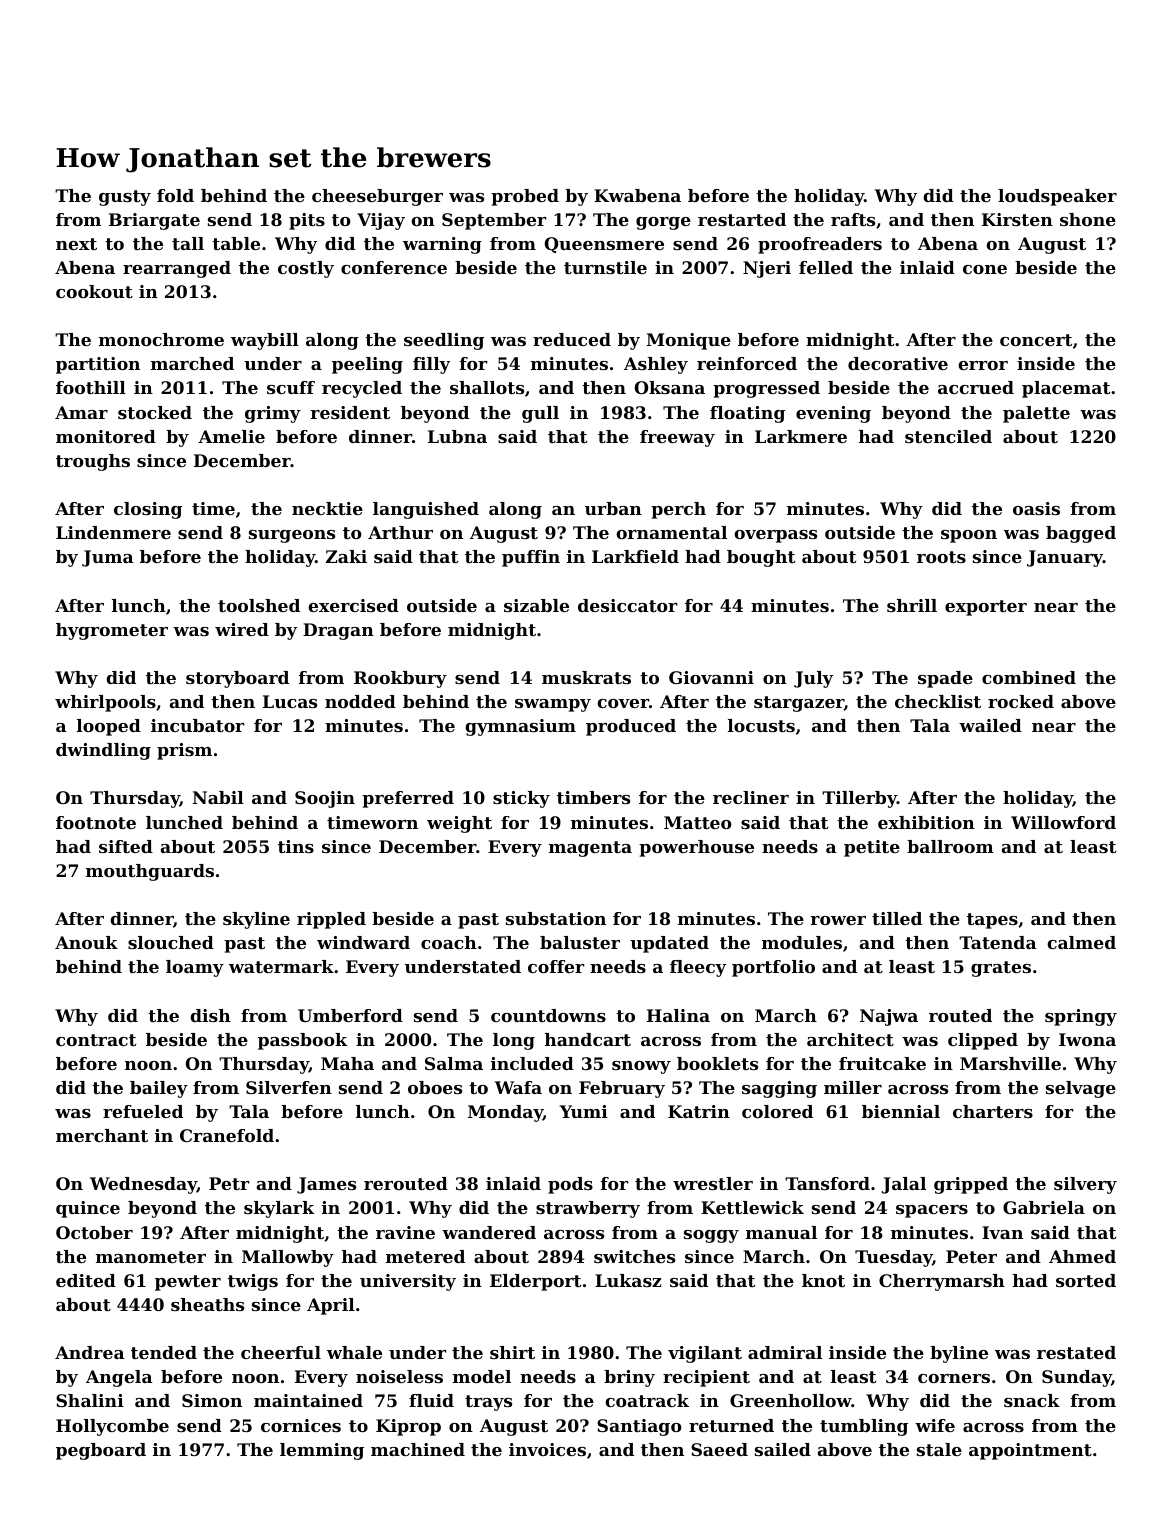  What do you see at coordinates (634, 1256) in the document?
I see `switches` at bounding box center [634, 1256].
